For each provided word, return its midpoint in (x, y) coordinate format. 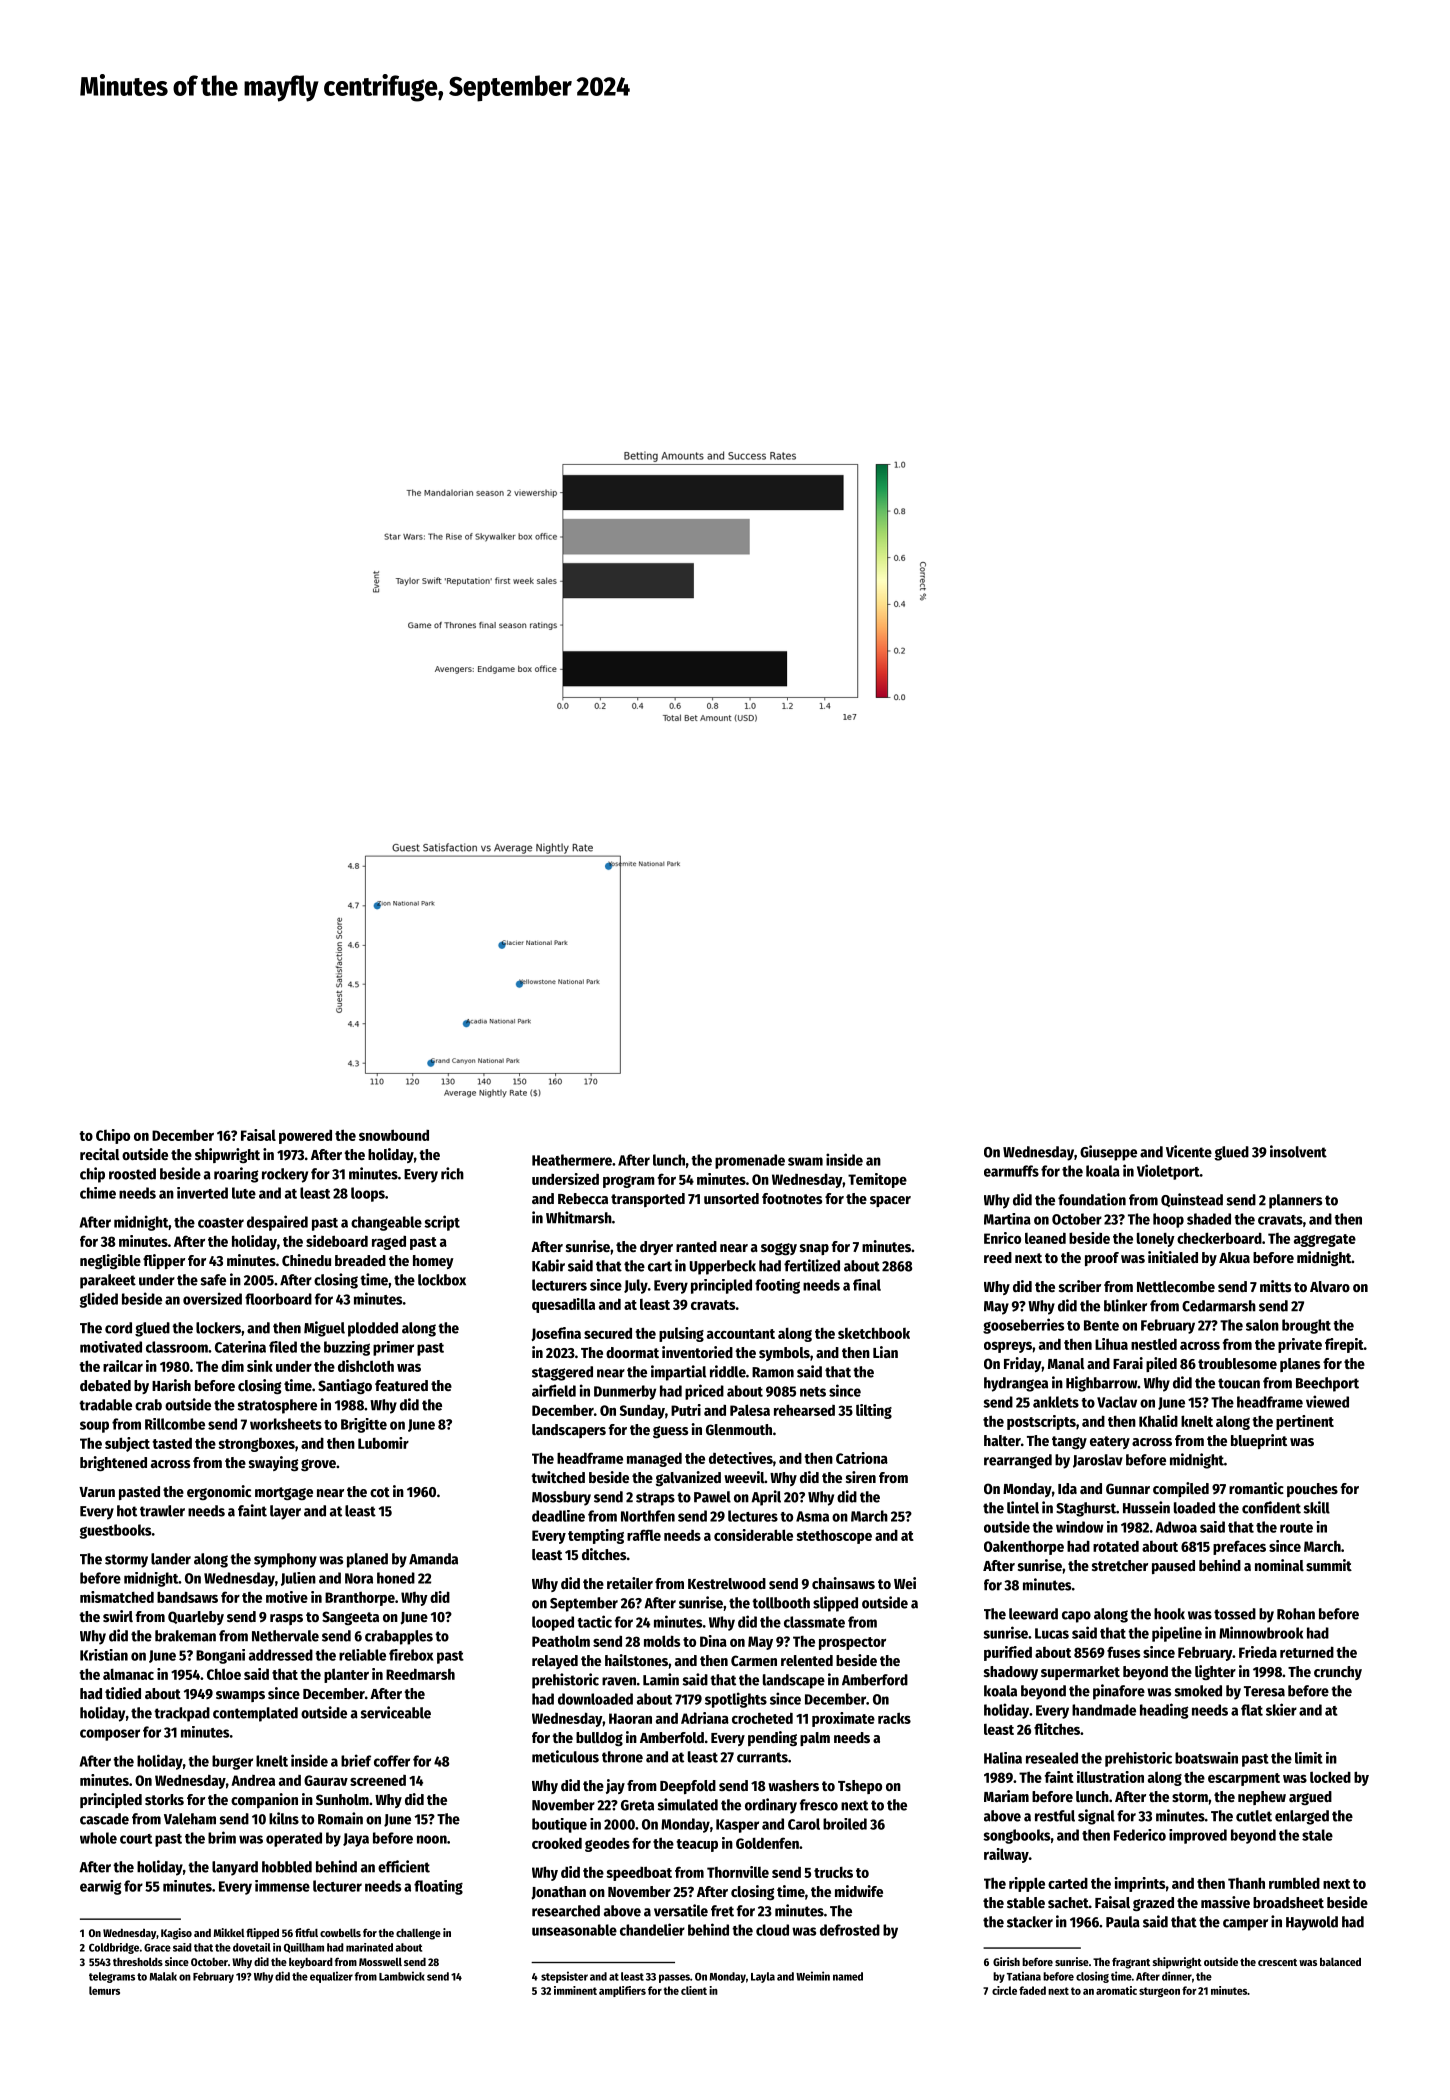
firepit (1344, 1345)
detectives (741, 1458)
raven (619, 1681)
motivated (111, 1347)
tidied (123, 1693)
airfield (554, 1390)
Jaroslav (1098, 1461)
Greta (637, 1805)
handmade (1104, 1710)
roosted (132, 1174)
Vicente (1189, 1151)
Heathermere (572, 1160)
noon (432, 1839)
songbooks (1017, 1836)
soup (94, 1427)
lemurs (104, 1990)
